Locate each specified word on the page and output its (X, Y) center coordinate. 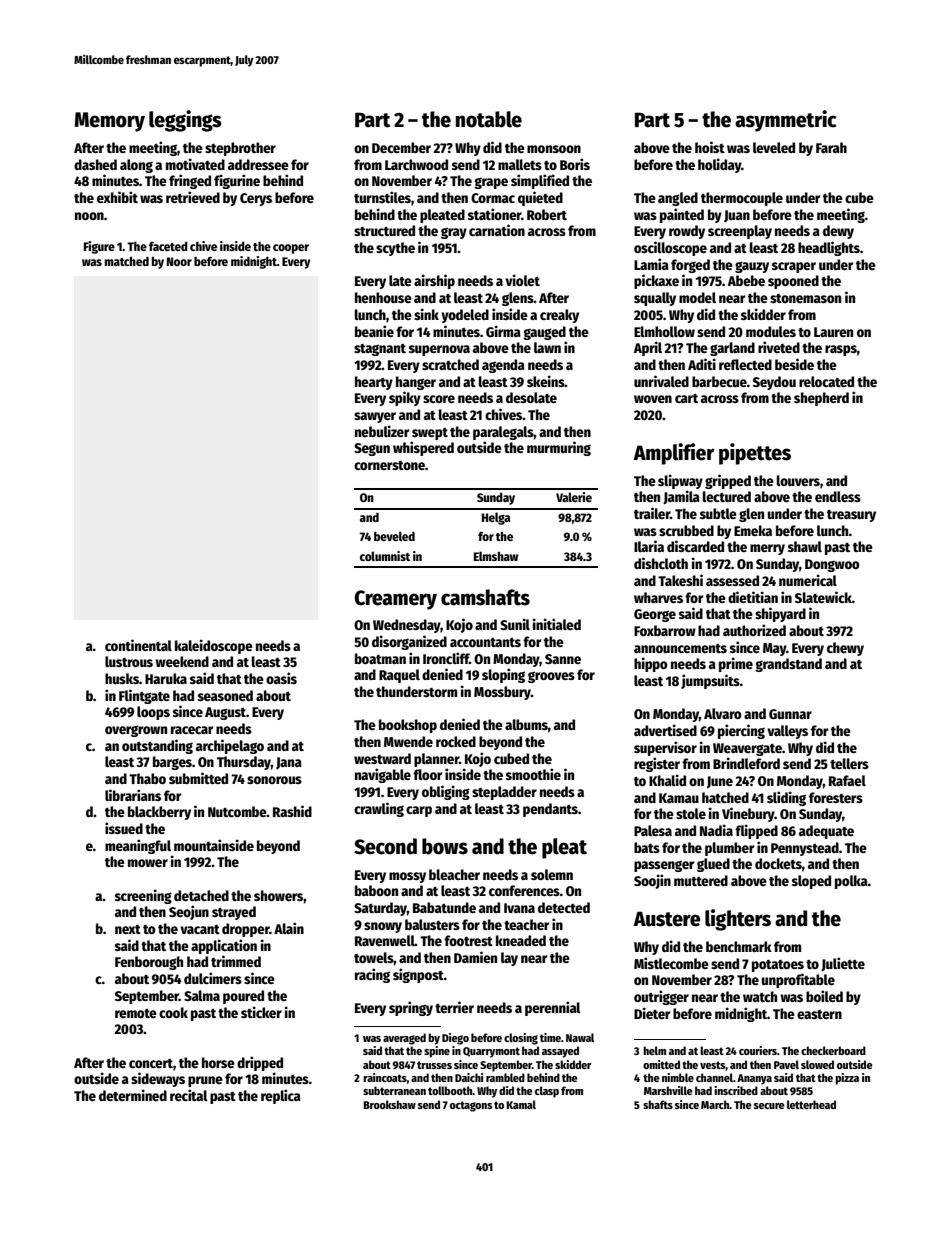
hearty (374, 383)
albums (526, 724)
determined (133, 1095)
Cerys (256, 199)
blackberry (159, 813)
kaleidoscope (214, 646)
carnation (497, 230)
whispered (423, 448)
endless (838, 496)
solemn (552, 874)
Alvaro (723, 713)
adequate (826, 832)
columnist (385, 556)
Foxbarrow (665, 630)
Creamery (395, 600)
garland (732, 349)
